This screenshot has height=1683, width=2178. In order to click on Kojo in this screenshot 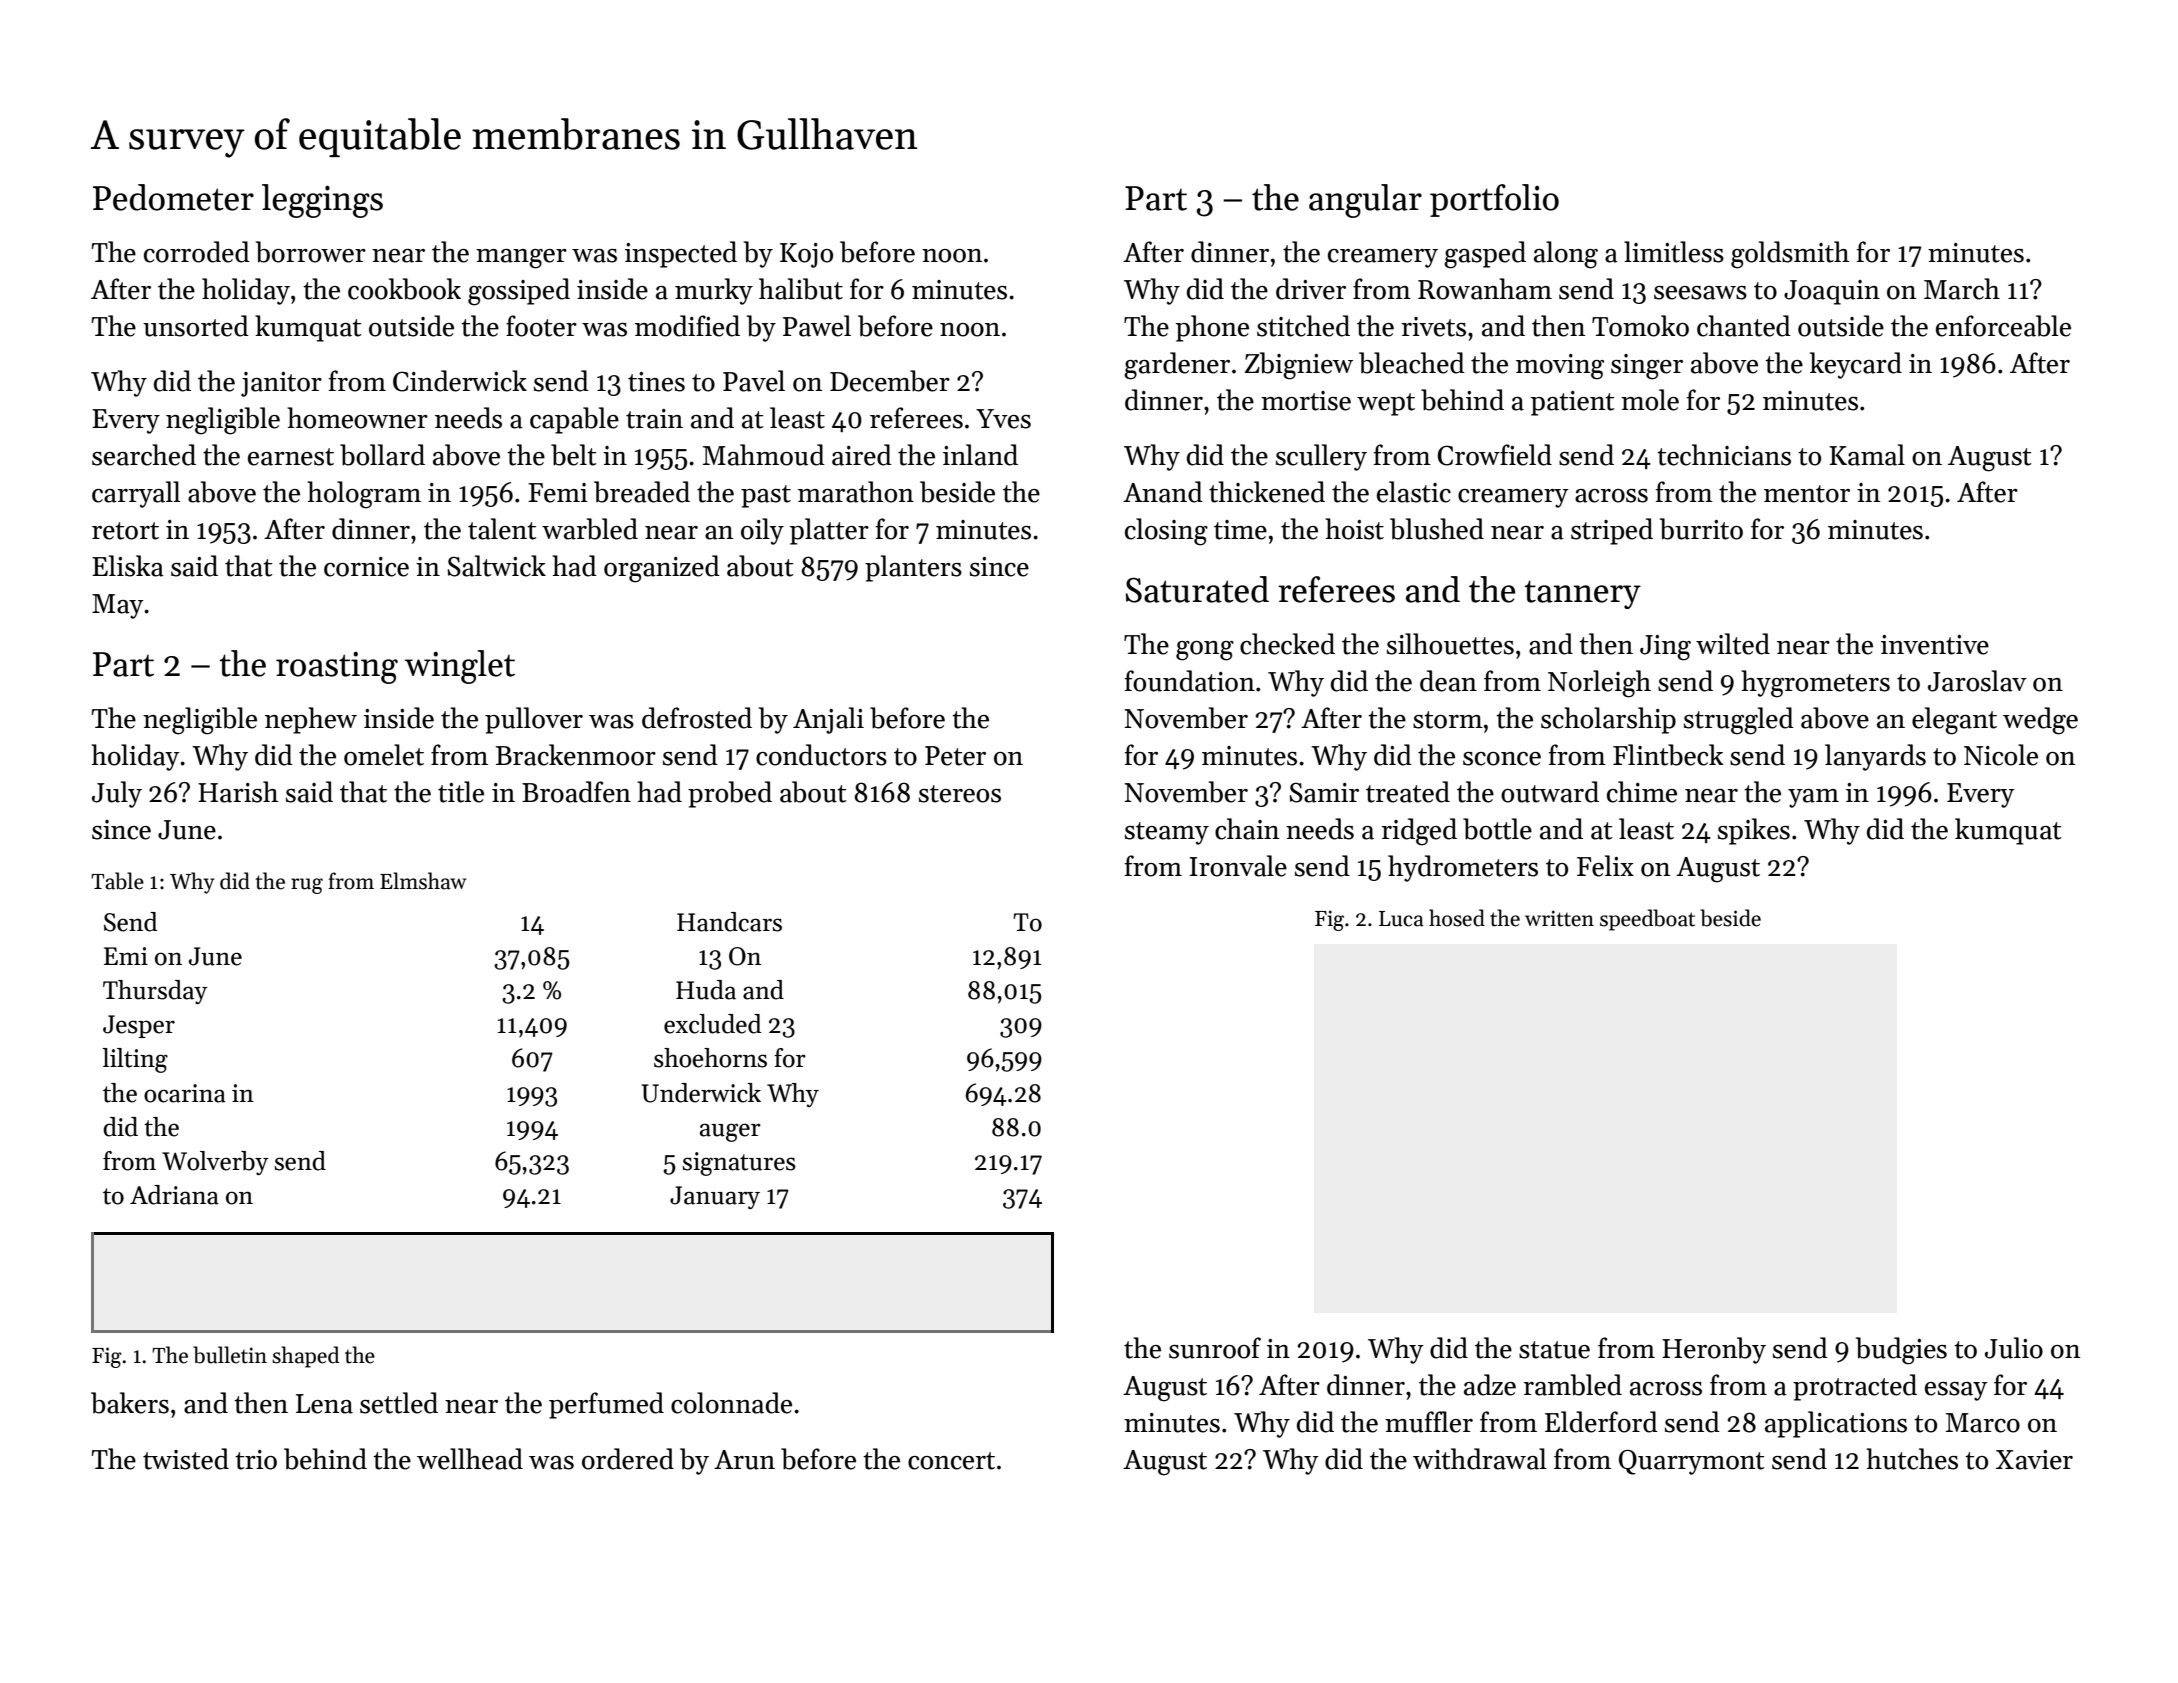, I will do `click(806, 255)`.
